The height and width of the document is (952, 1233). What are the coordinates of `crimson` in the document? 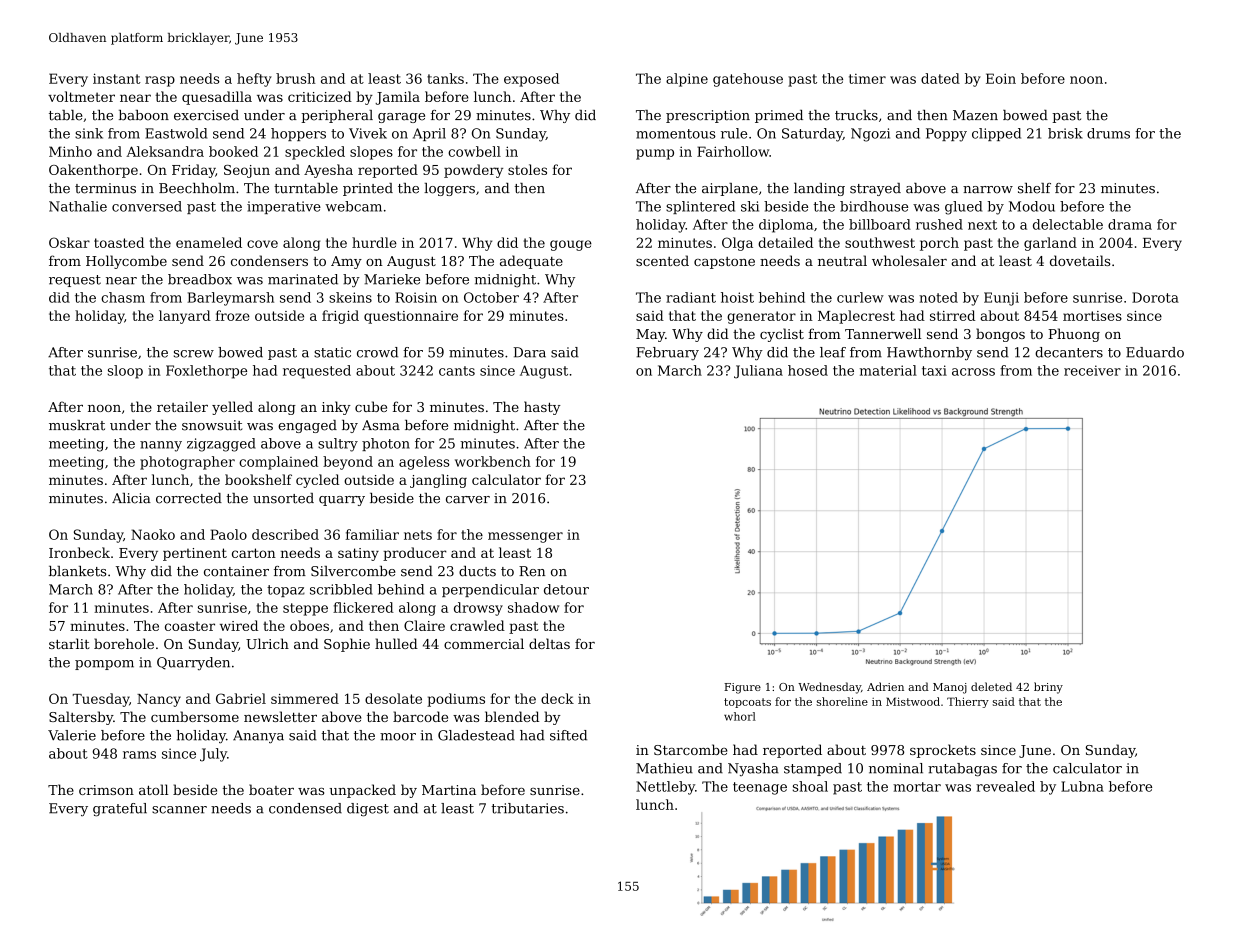 It's located at (106, 790).
